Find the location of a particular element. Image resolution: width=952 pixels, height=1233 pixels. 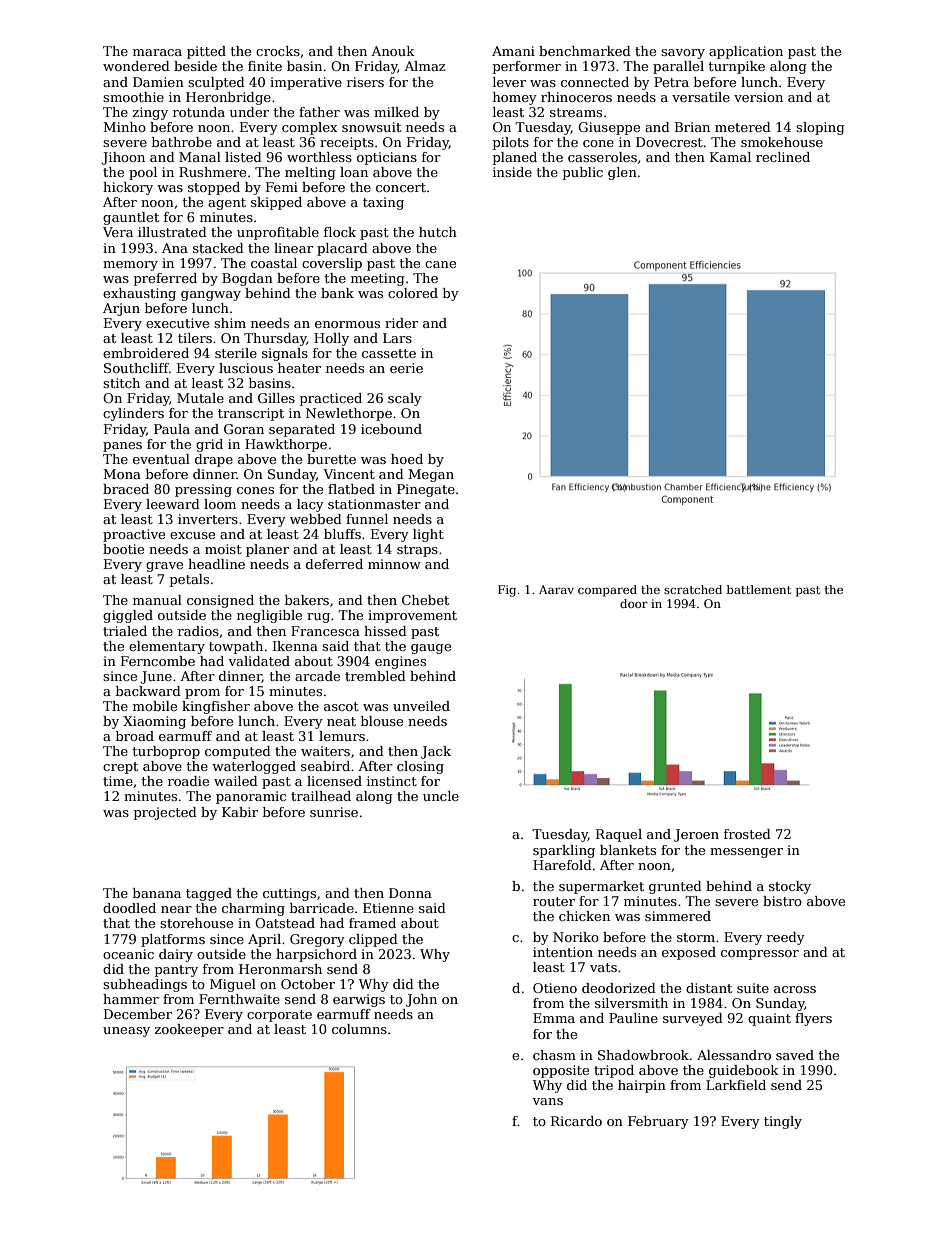

uneasy is located at coordinates (126, 1032).
